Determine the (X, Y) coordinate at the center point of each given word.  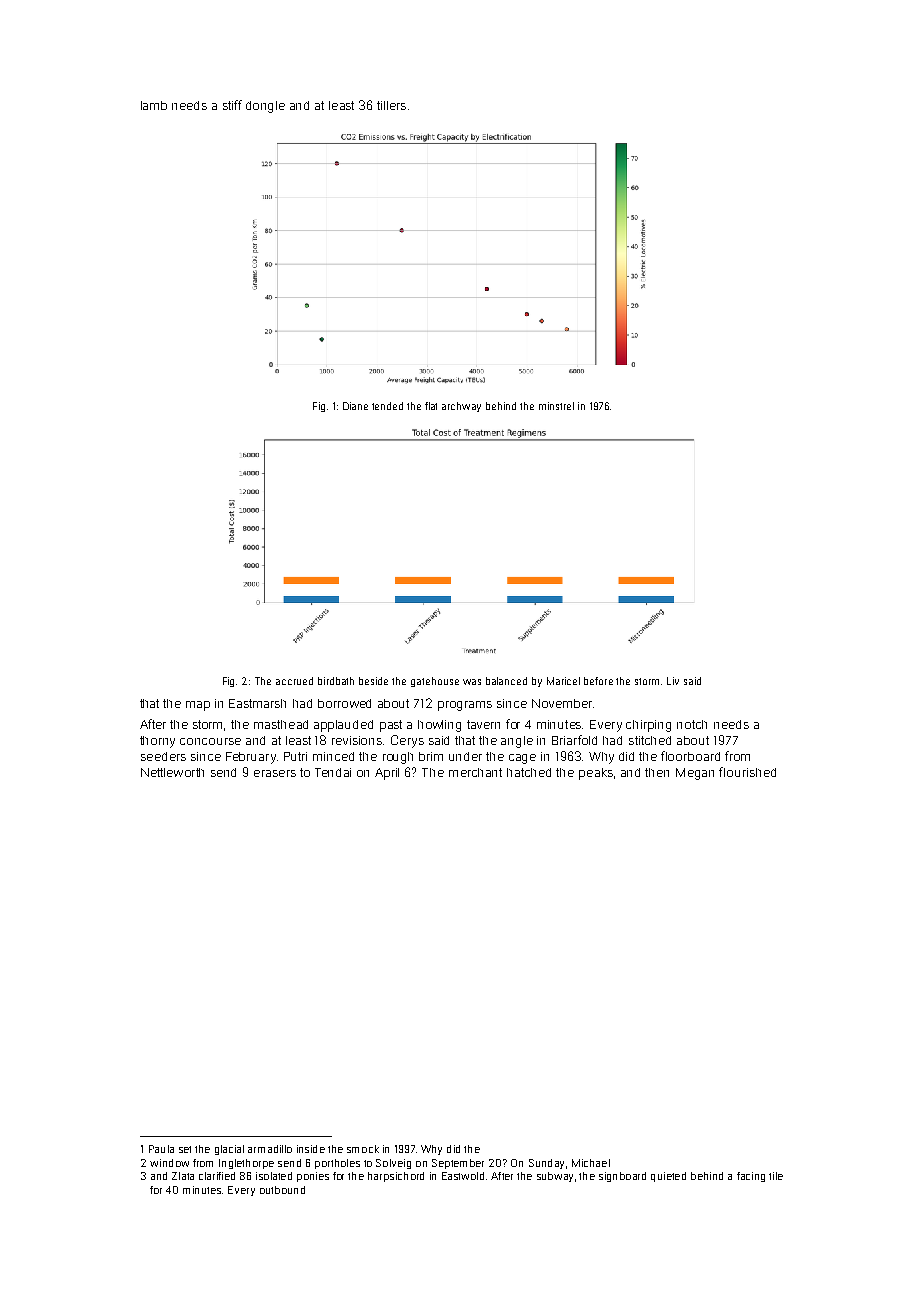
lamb (154, 105)
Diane (355, 406)
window (169, 1163)
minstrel (556, 406)
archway (461, 407)
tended (387, 406)
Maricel (563, 681)
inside (311, 1149)
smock (363, 1149)
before (598, 681)
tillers (391, 105)
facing (751, 1177)
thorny (157, 742)
